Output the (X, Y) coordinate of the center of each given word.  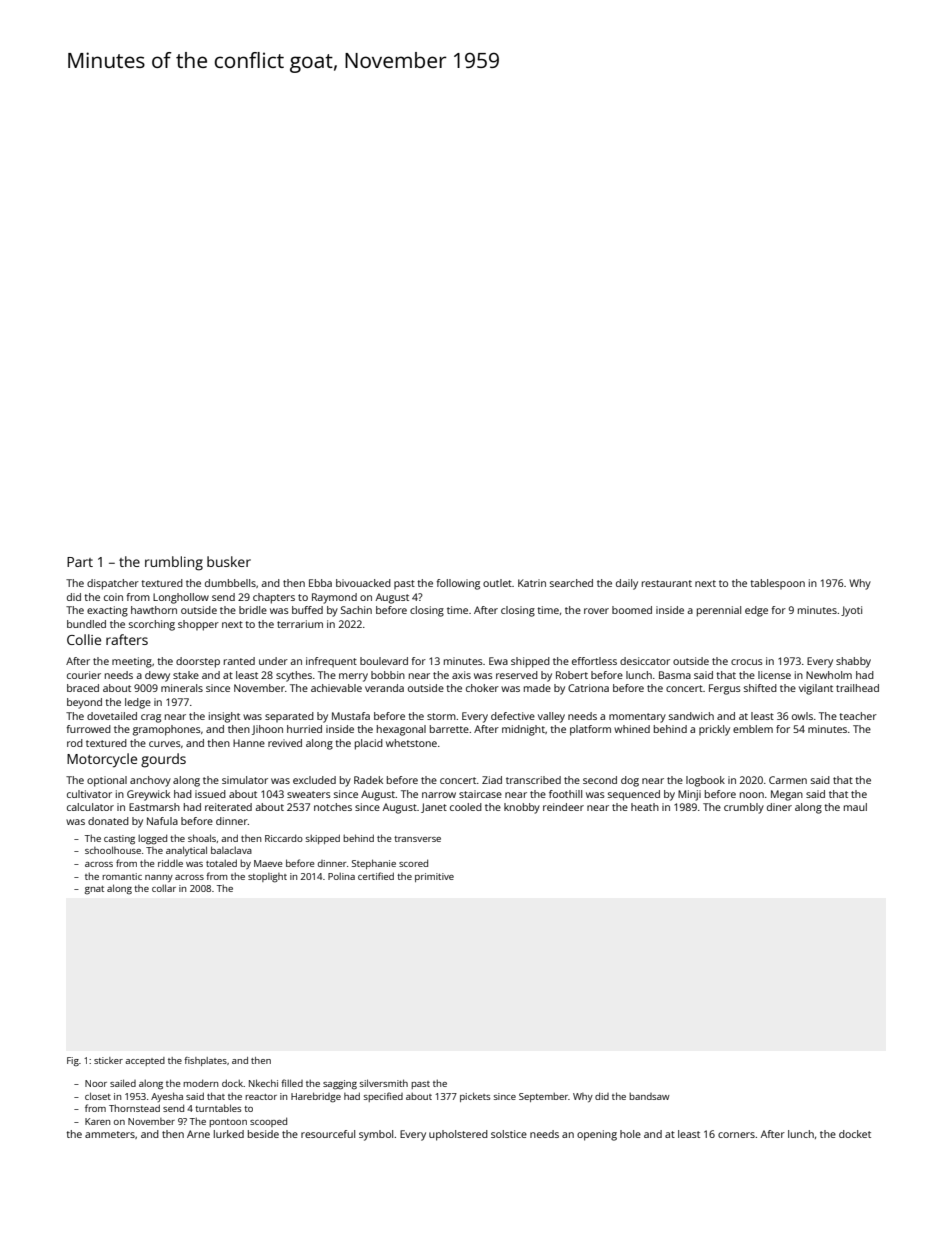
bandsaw (649, 1096)
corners (736, 1135)
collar (164, 888)
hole (630, 1134)
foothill (565, 794)
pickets (475, 1097)
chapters (274, 598)
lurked (229, 1134)
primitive (434, 877)
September (544, 1097)
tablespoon (777, 584)
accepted (145, 1061)
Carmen (788, 780)
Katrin (532, 583)
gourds (163, 760)
